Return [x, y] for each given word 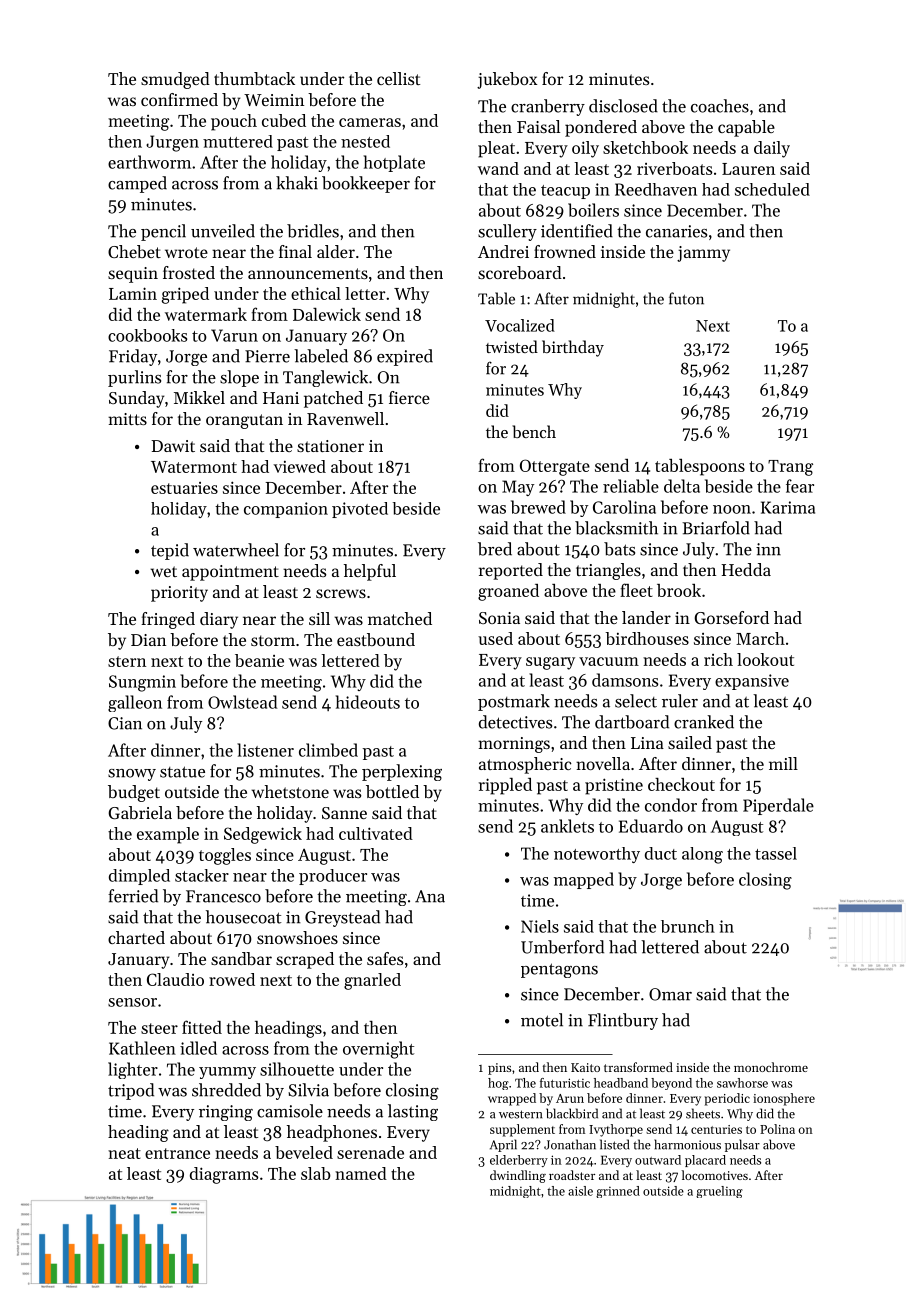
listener [265, 750]
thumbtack [254, 78]
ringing [226, 1113]
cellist [398, 78]
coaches [720, 106]
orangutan [244, 421]
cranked [704, 722]
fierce [409, 397]
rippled [505, 786]
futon [686, 298]
